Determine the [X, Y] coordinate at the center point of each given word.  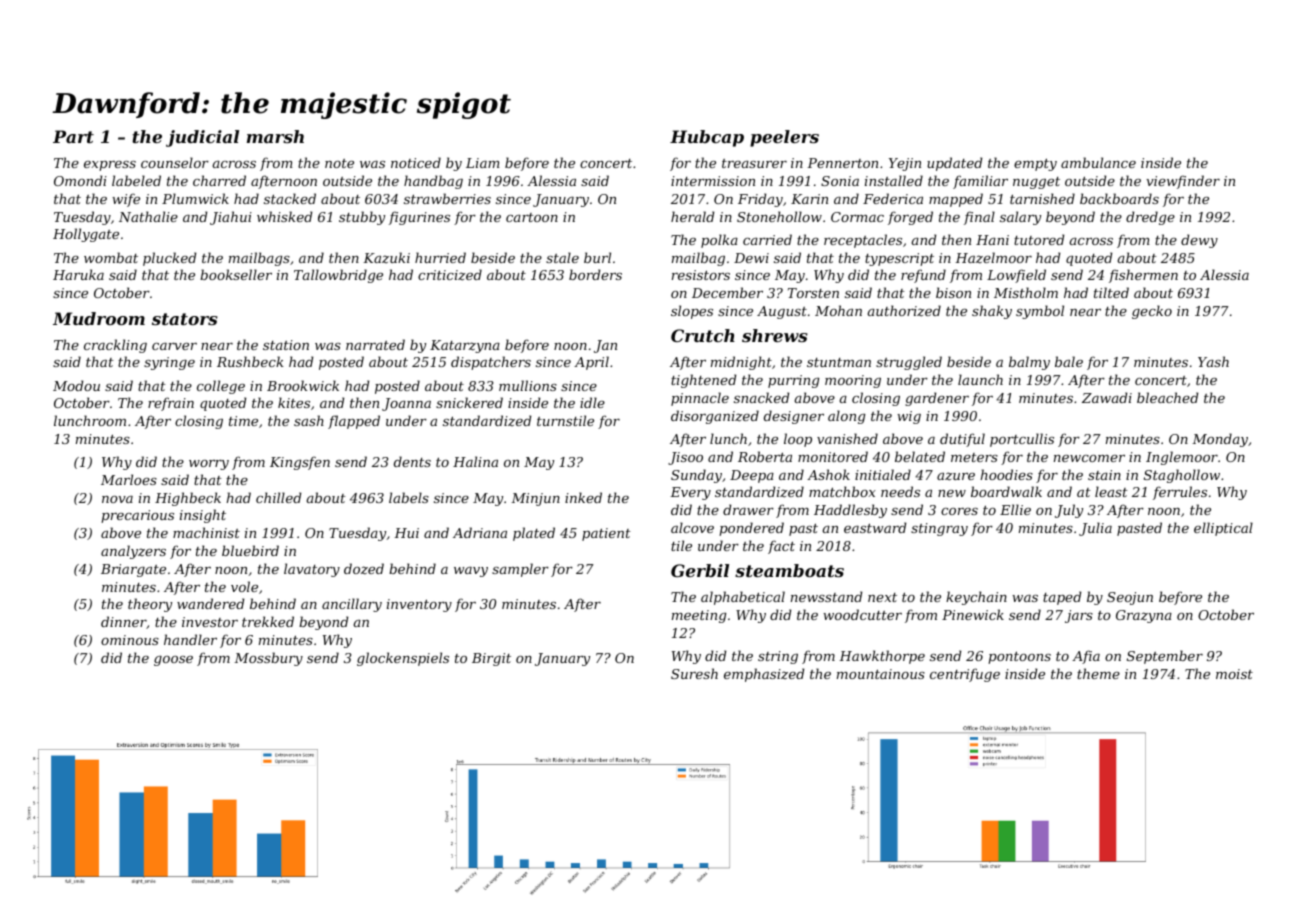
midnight [741, 363]
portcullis [1022, 440]
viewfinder [1183, 182]
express [110, 166]
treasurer [754, 163]
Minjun [535, 499]
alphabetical [743, 598]
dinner [124, 622]
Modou [76, 385]
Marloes [129, 479]
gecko [1152, 312]
